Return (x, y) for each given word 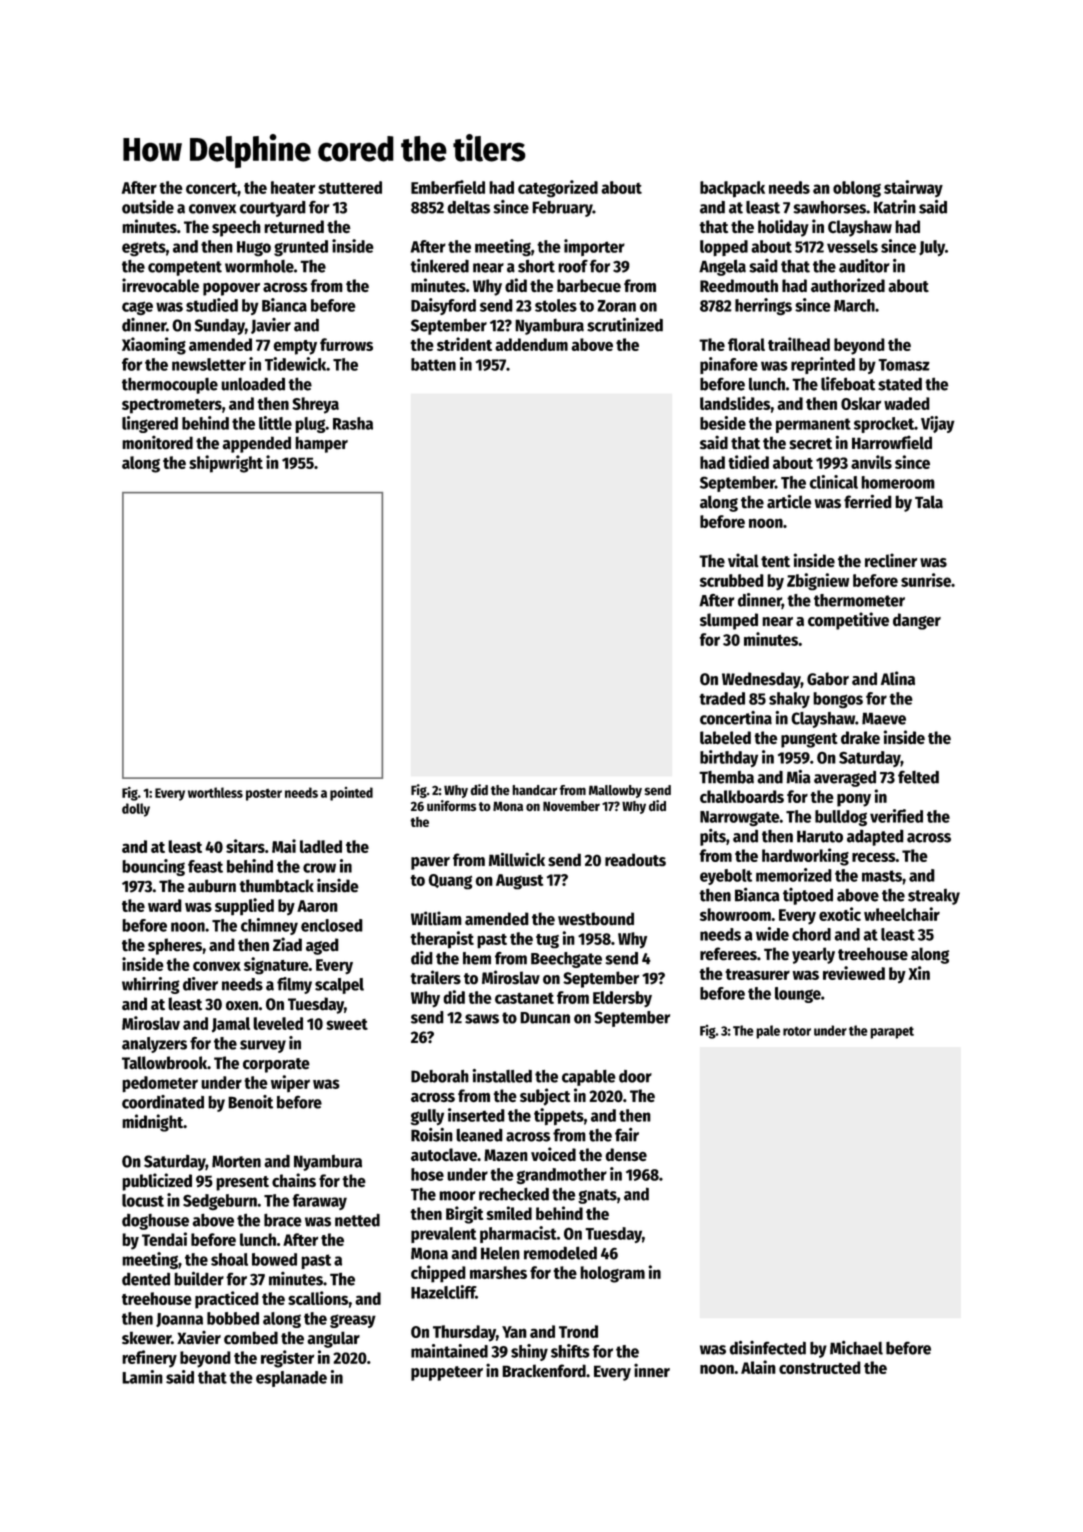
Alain (758, 1367)
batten (433, 364)
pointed (351, 794)
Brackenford (544, 1371)
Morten (236, 1161)
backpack (732, 189)
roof (573, 266)
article (789, 501)
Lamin (142, 1377)
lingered (150, 424)
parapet (892, 1032)
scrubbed (732, 580)
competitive (848, 621)
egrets (144, 248)
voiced (553, 1154)
